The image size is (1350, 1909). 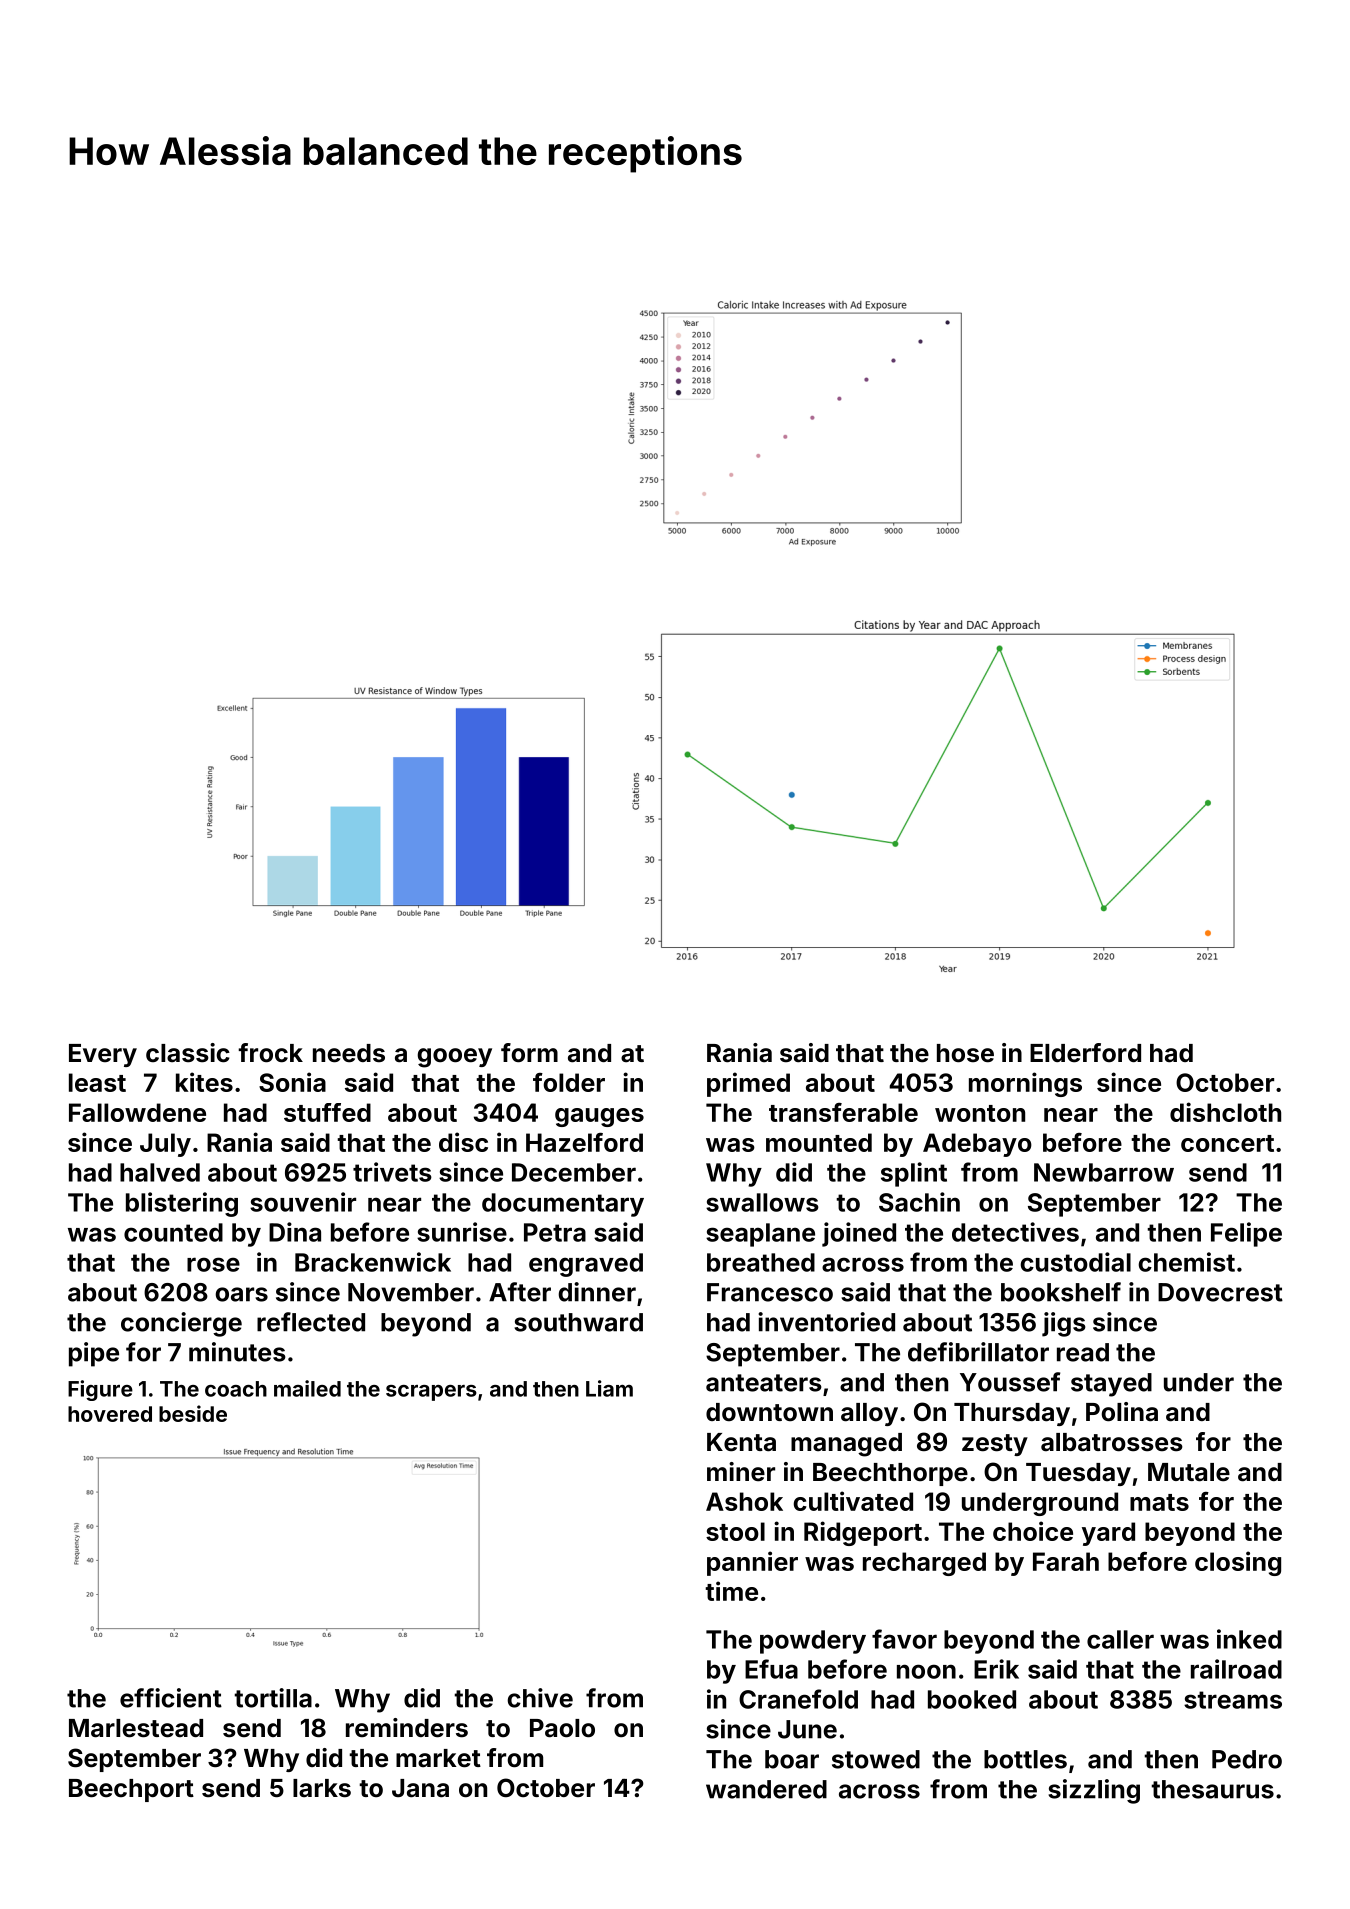 What do you see at coordinates (1225, 1112) in the screenshot?
I see `dishcloth` at bounding box center [1225, 1112].
